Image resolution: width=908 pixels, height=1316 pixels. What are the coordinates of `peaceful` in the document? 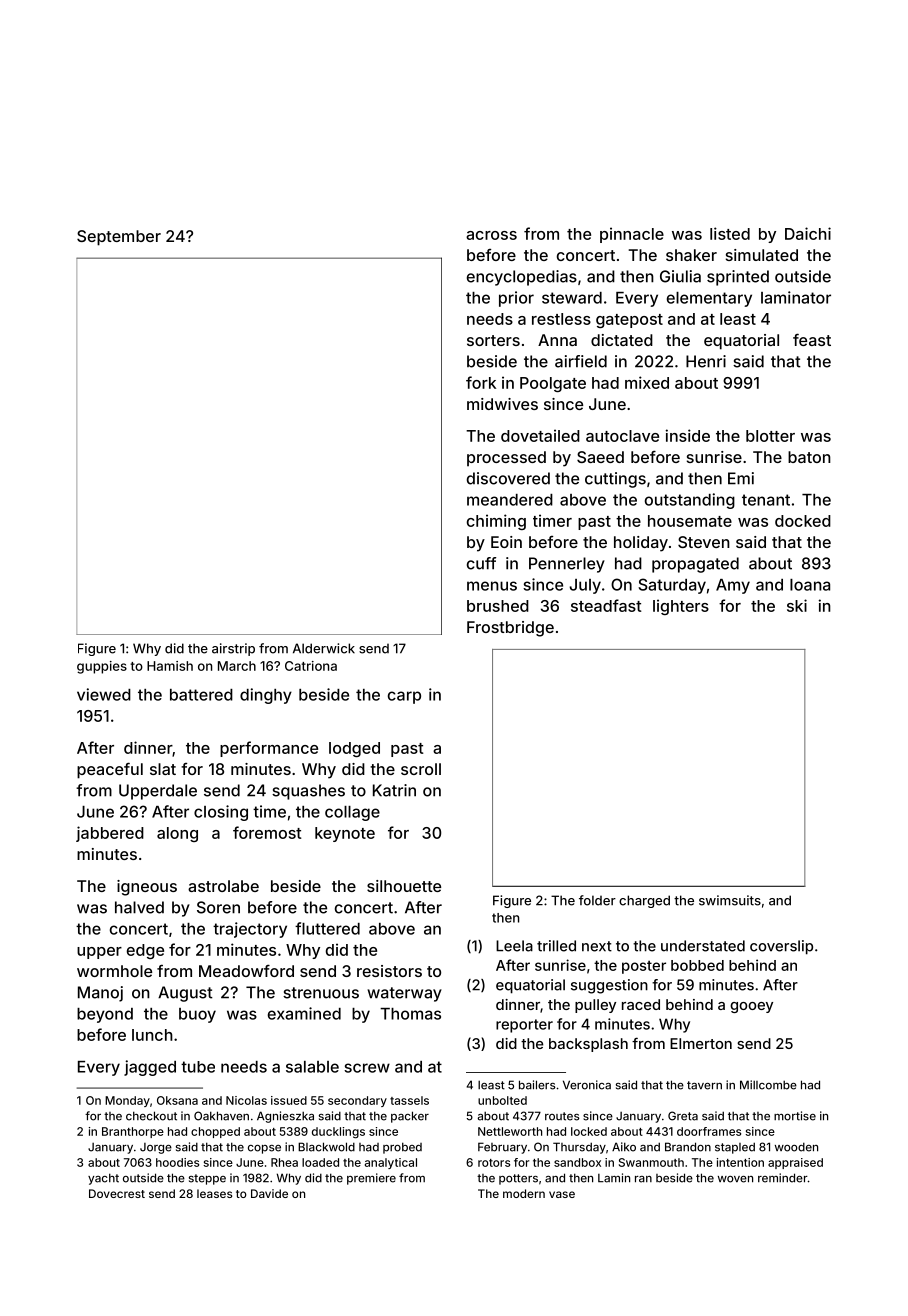 It's located at (110, 770).
